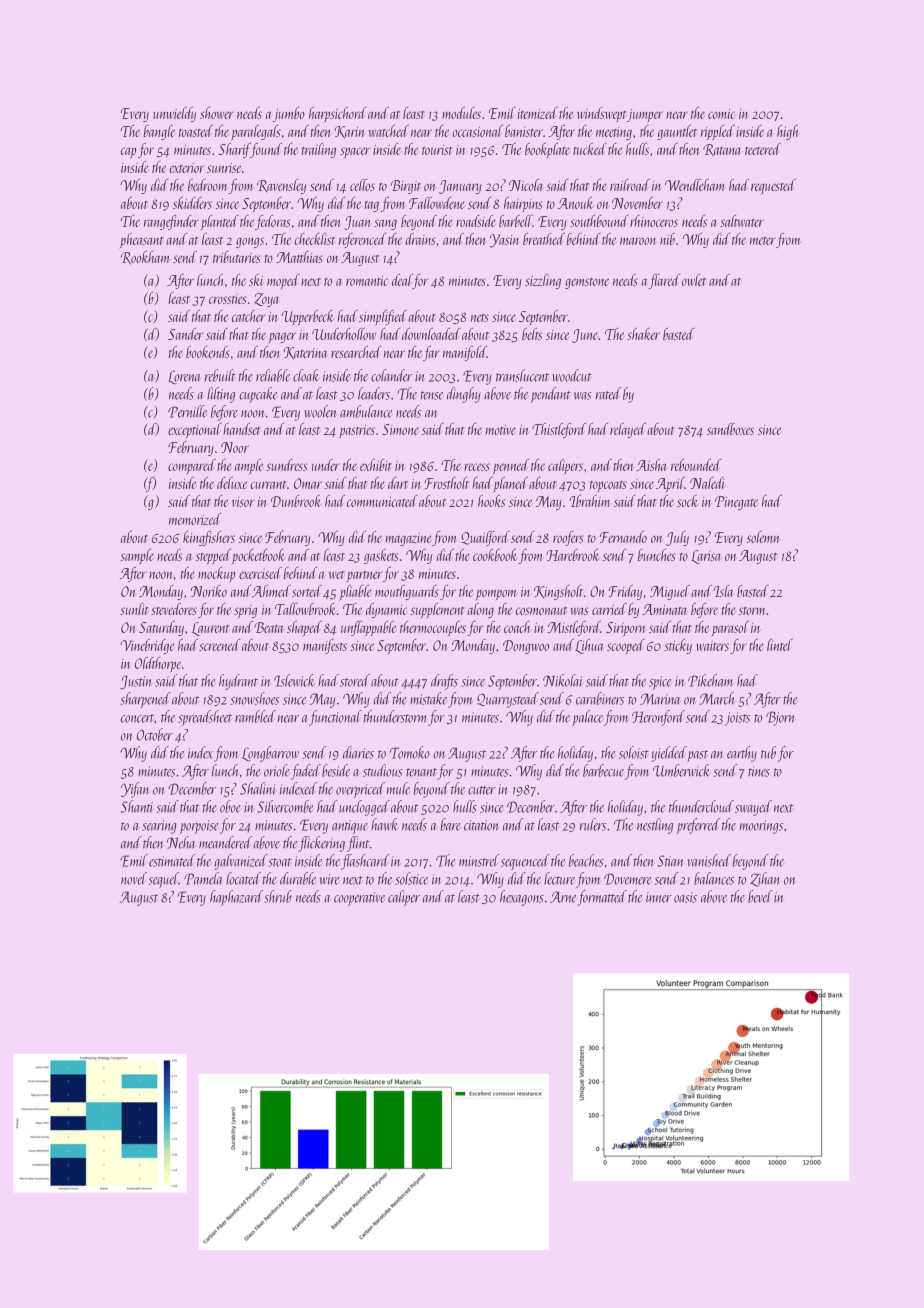  Describe the element at coordinates (137, 806) in the page. I see `Shanti` at that location.
